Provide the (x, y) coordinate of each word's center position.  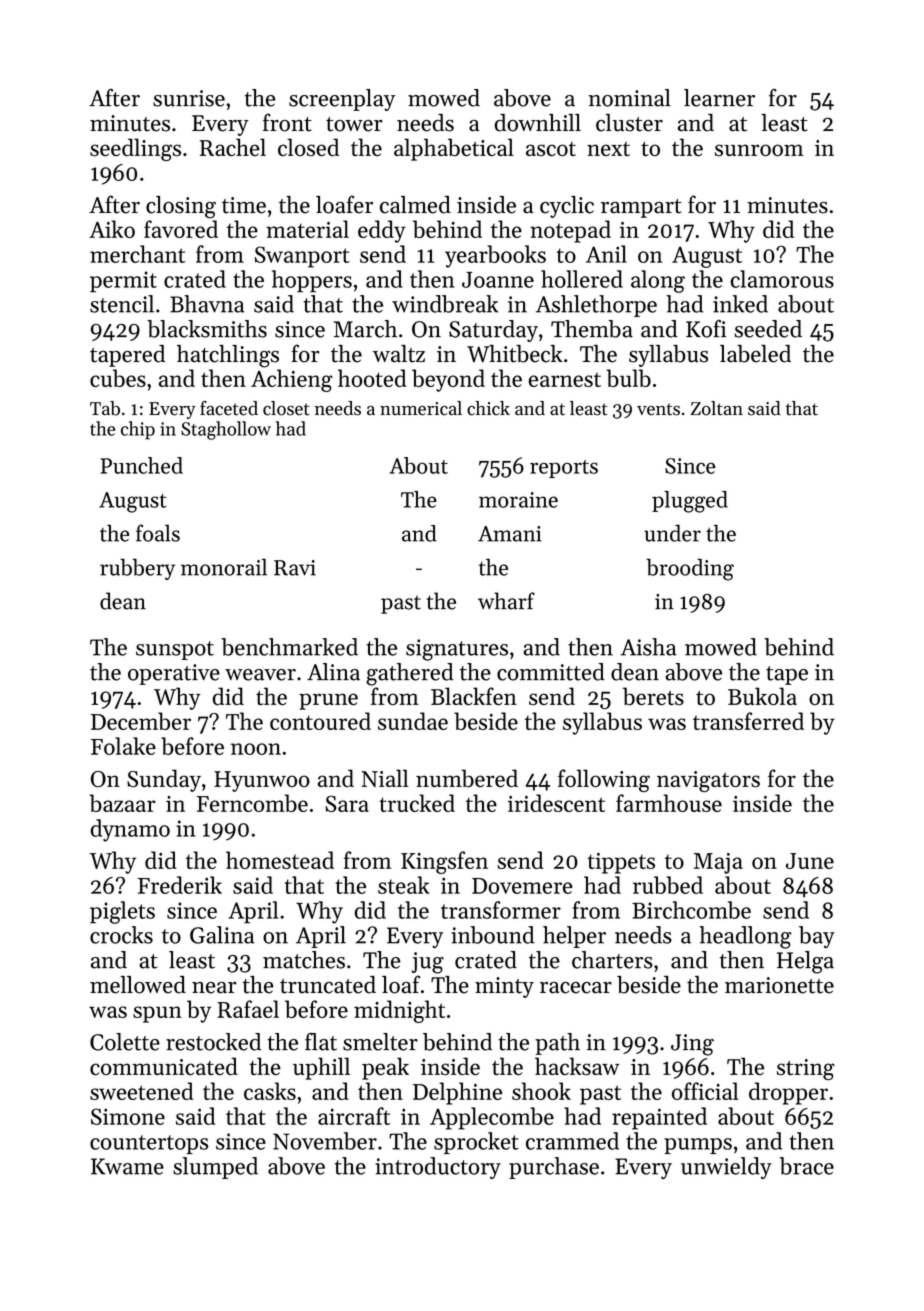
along (658, 281)
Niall (385, 778)
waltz (399, 354)
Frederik (180, 885)
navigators (708, 781)
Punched (142, 465)
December (141, 721)
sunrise (189, 98)
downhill (537, 123)
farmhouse (669, 803)
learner (719, 98)
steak (404, 885)
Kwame (127, 1166)
